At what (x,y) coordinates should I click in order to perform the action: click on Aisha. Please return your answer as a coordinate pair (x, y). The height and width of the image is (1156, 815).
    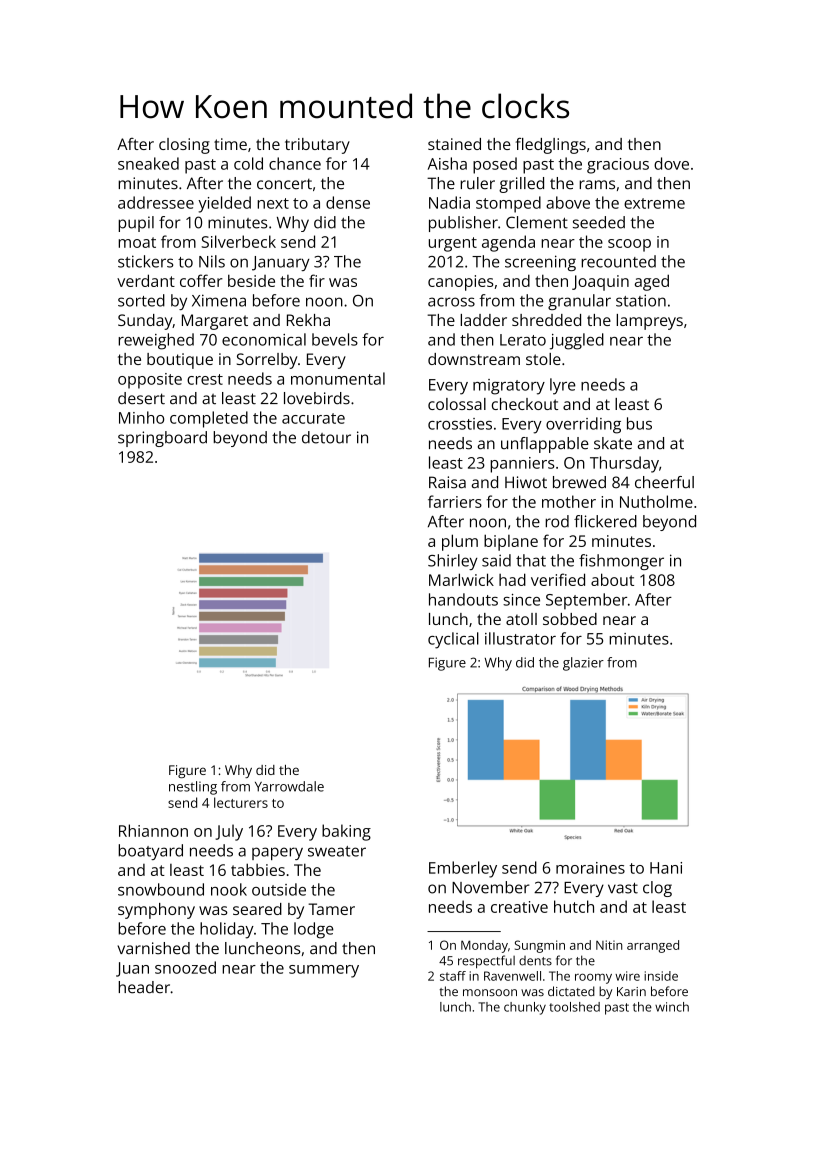
    Looking at the image, I should click on (447, 163).
